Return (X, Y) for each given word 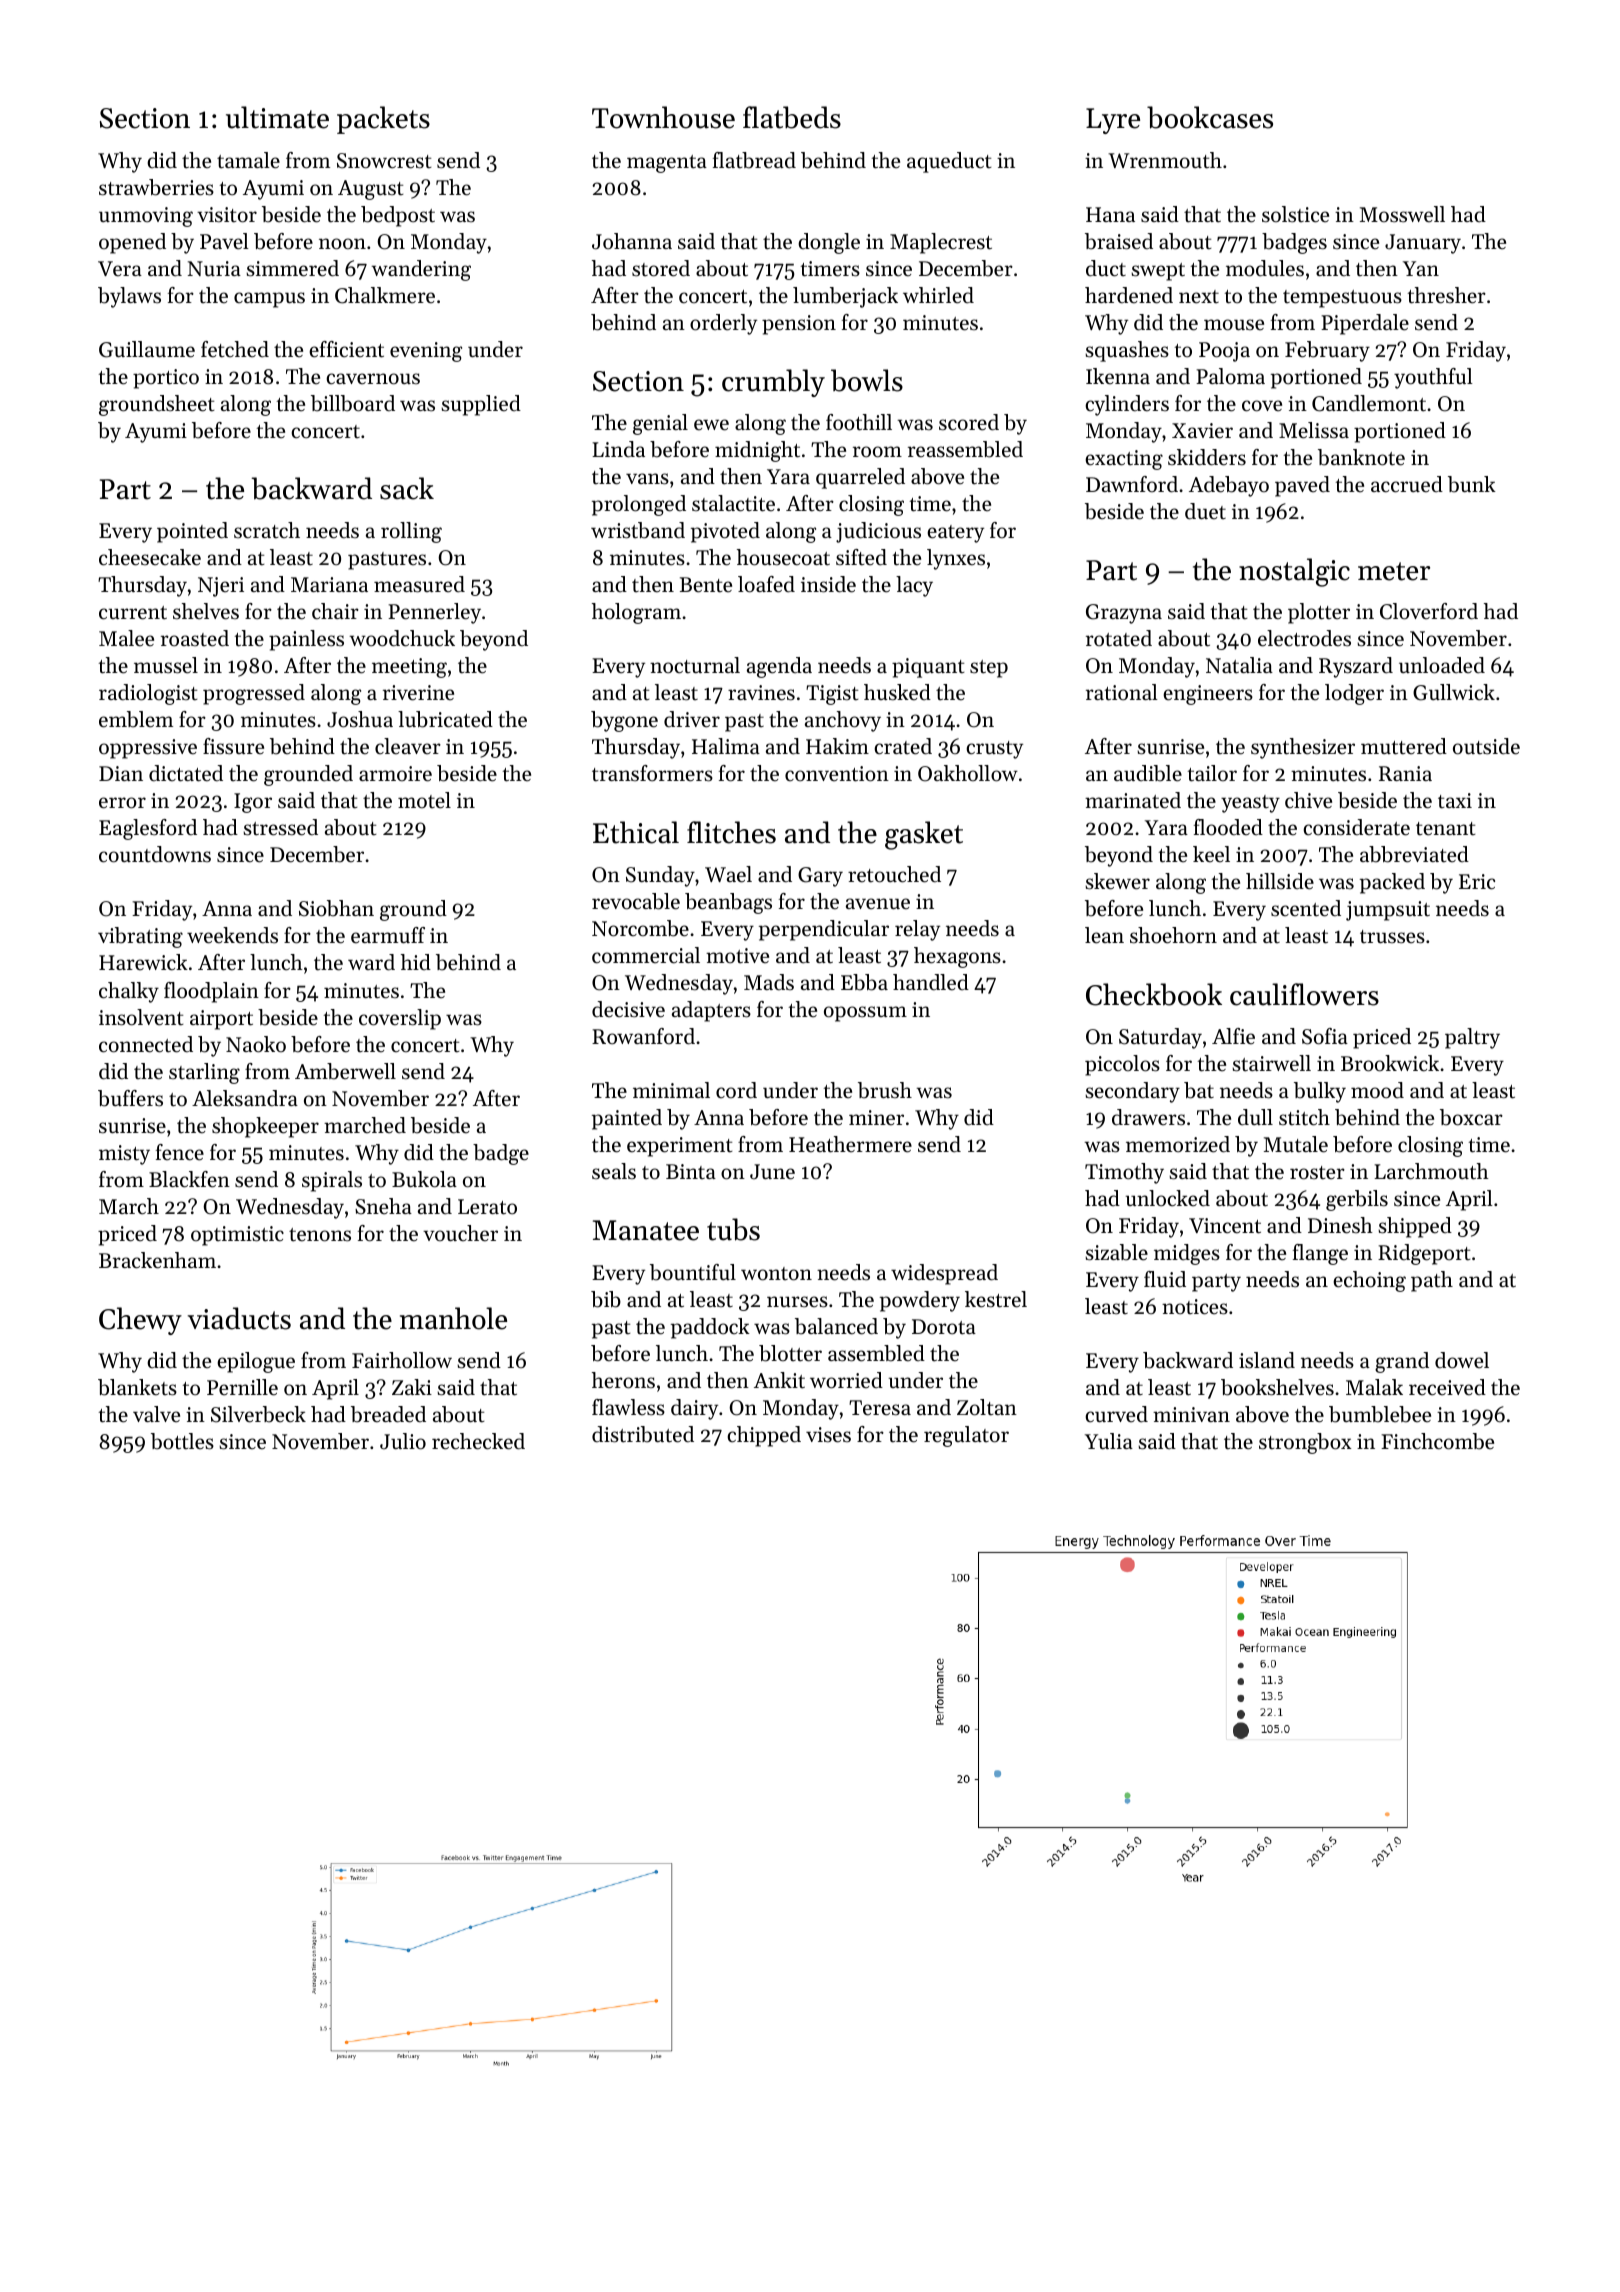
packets (383, 120)
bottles (182, 1441)
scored (969, 422)
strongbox (1305, 1443)
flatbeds (792, 117)
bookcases (1210, 117)
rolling (411, 532)
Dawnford (1132, 484)
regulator (966, 1436)
